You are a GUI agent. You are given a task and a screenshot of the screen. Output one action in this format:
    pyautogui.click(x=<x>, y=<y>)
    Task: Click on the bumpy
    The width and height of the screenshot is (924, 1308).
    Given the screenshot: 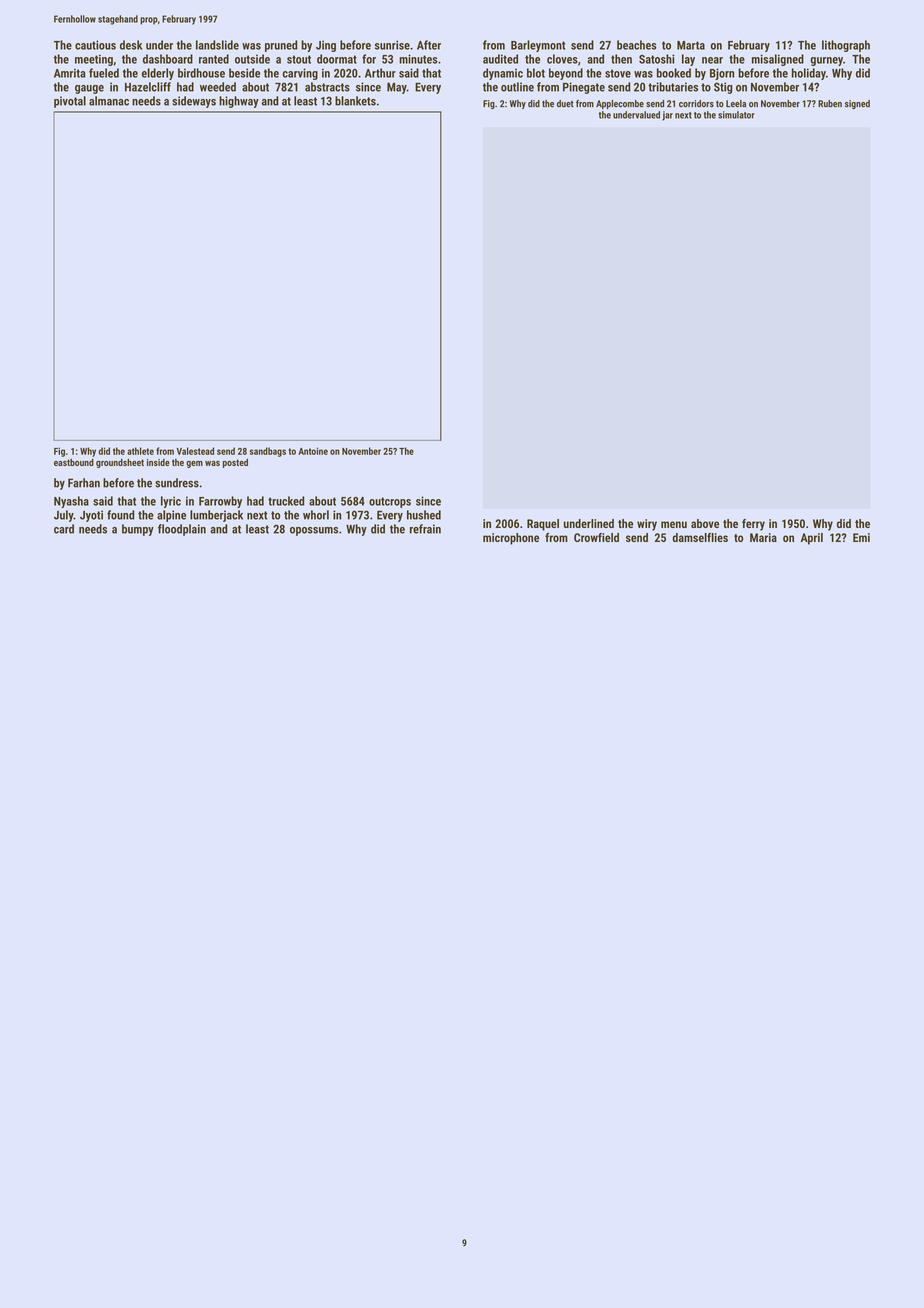 What is the action you would take?
    pyautogui.click(x=138, y=530)
